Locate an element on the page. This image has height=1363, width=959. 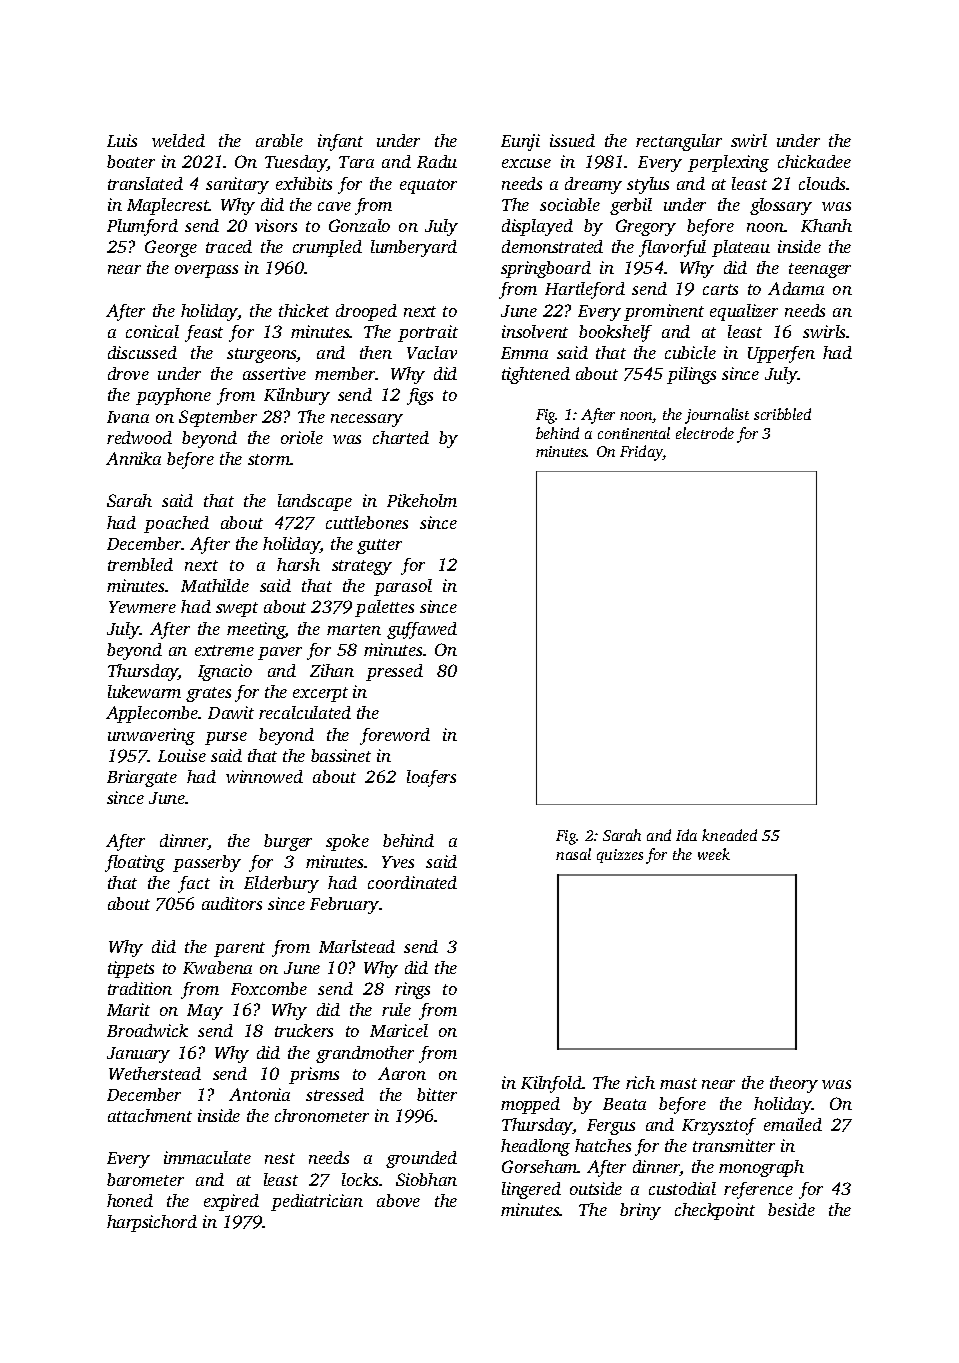
scribbled is located at coordinates (782, 414).
